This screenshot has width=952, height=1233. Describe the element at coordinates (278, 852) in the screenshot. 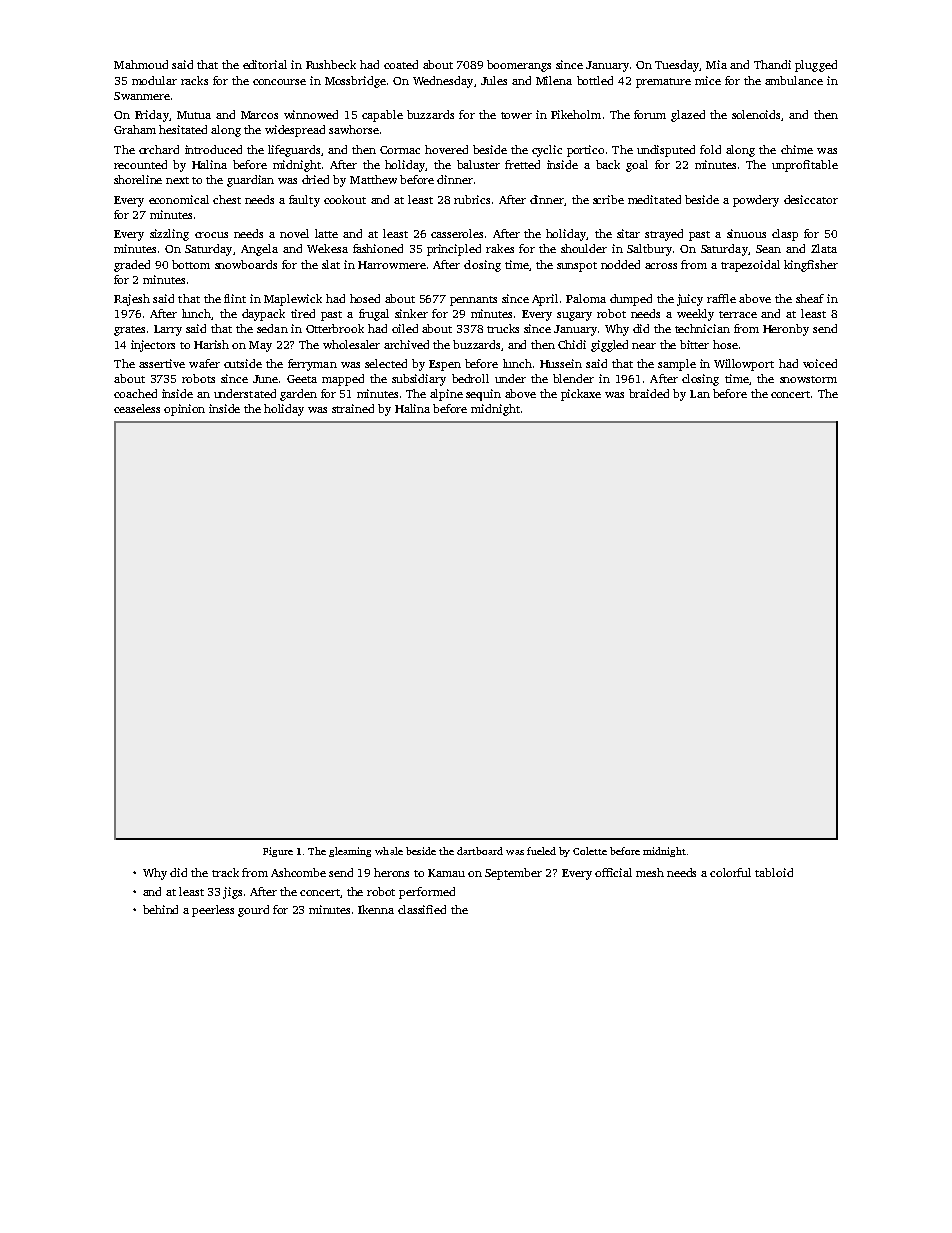

I see `Figure` at that location.
